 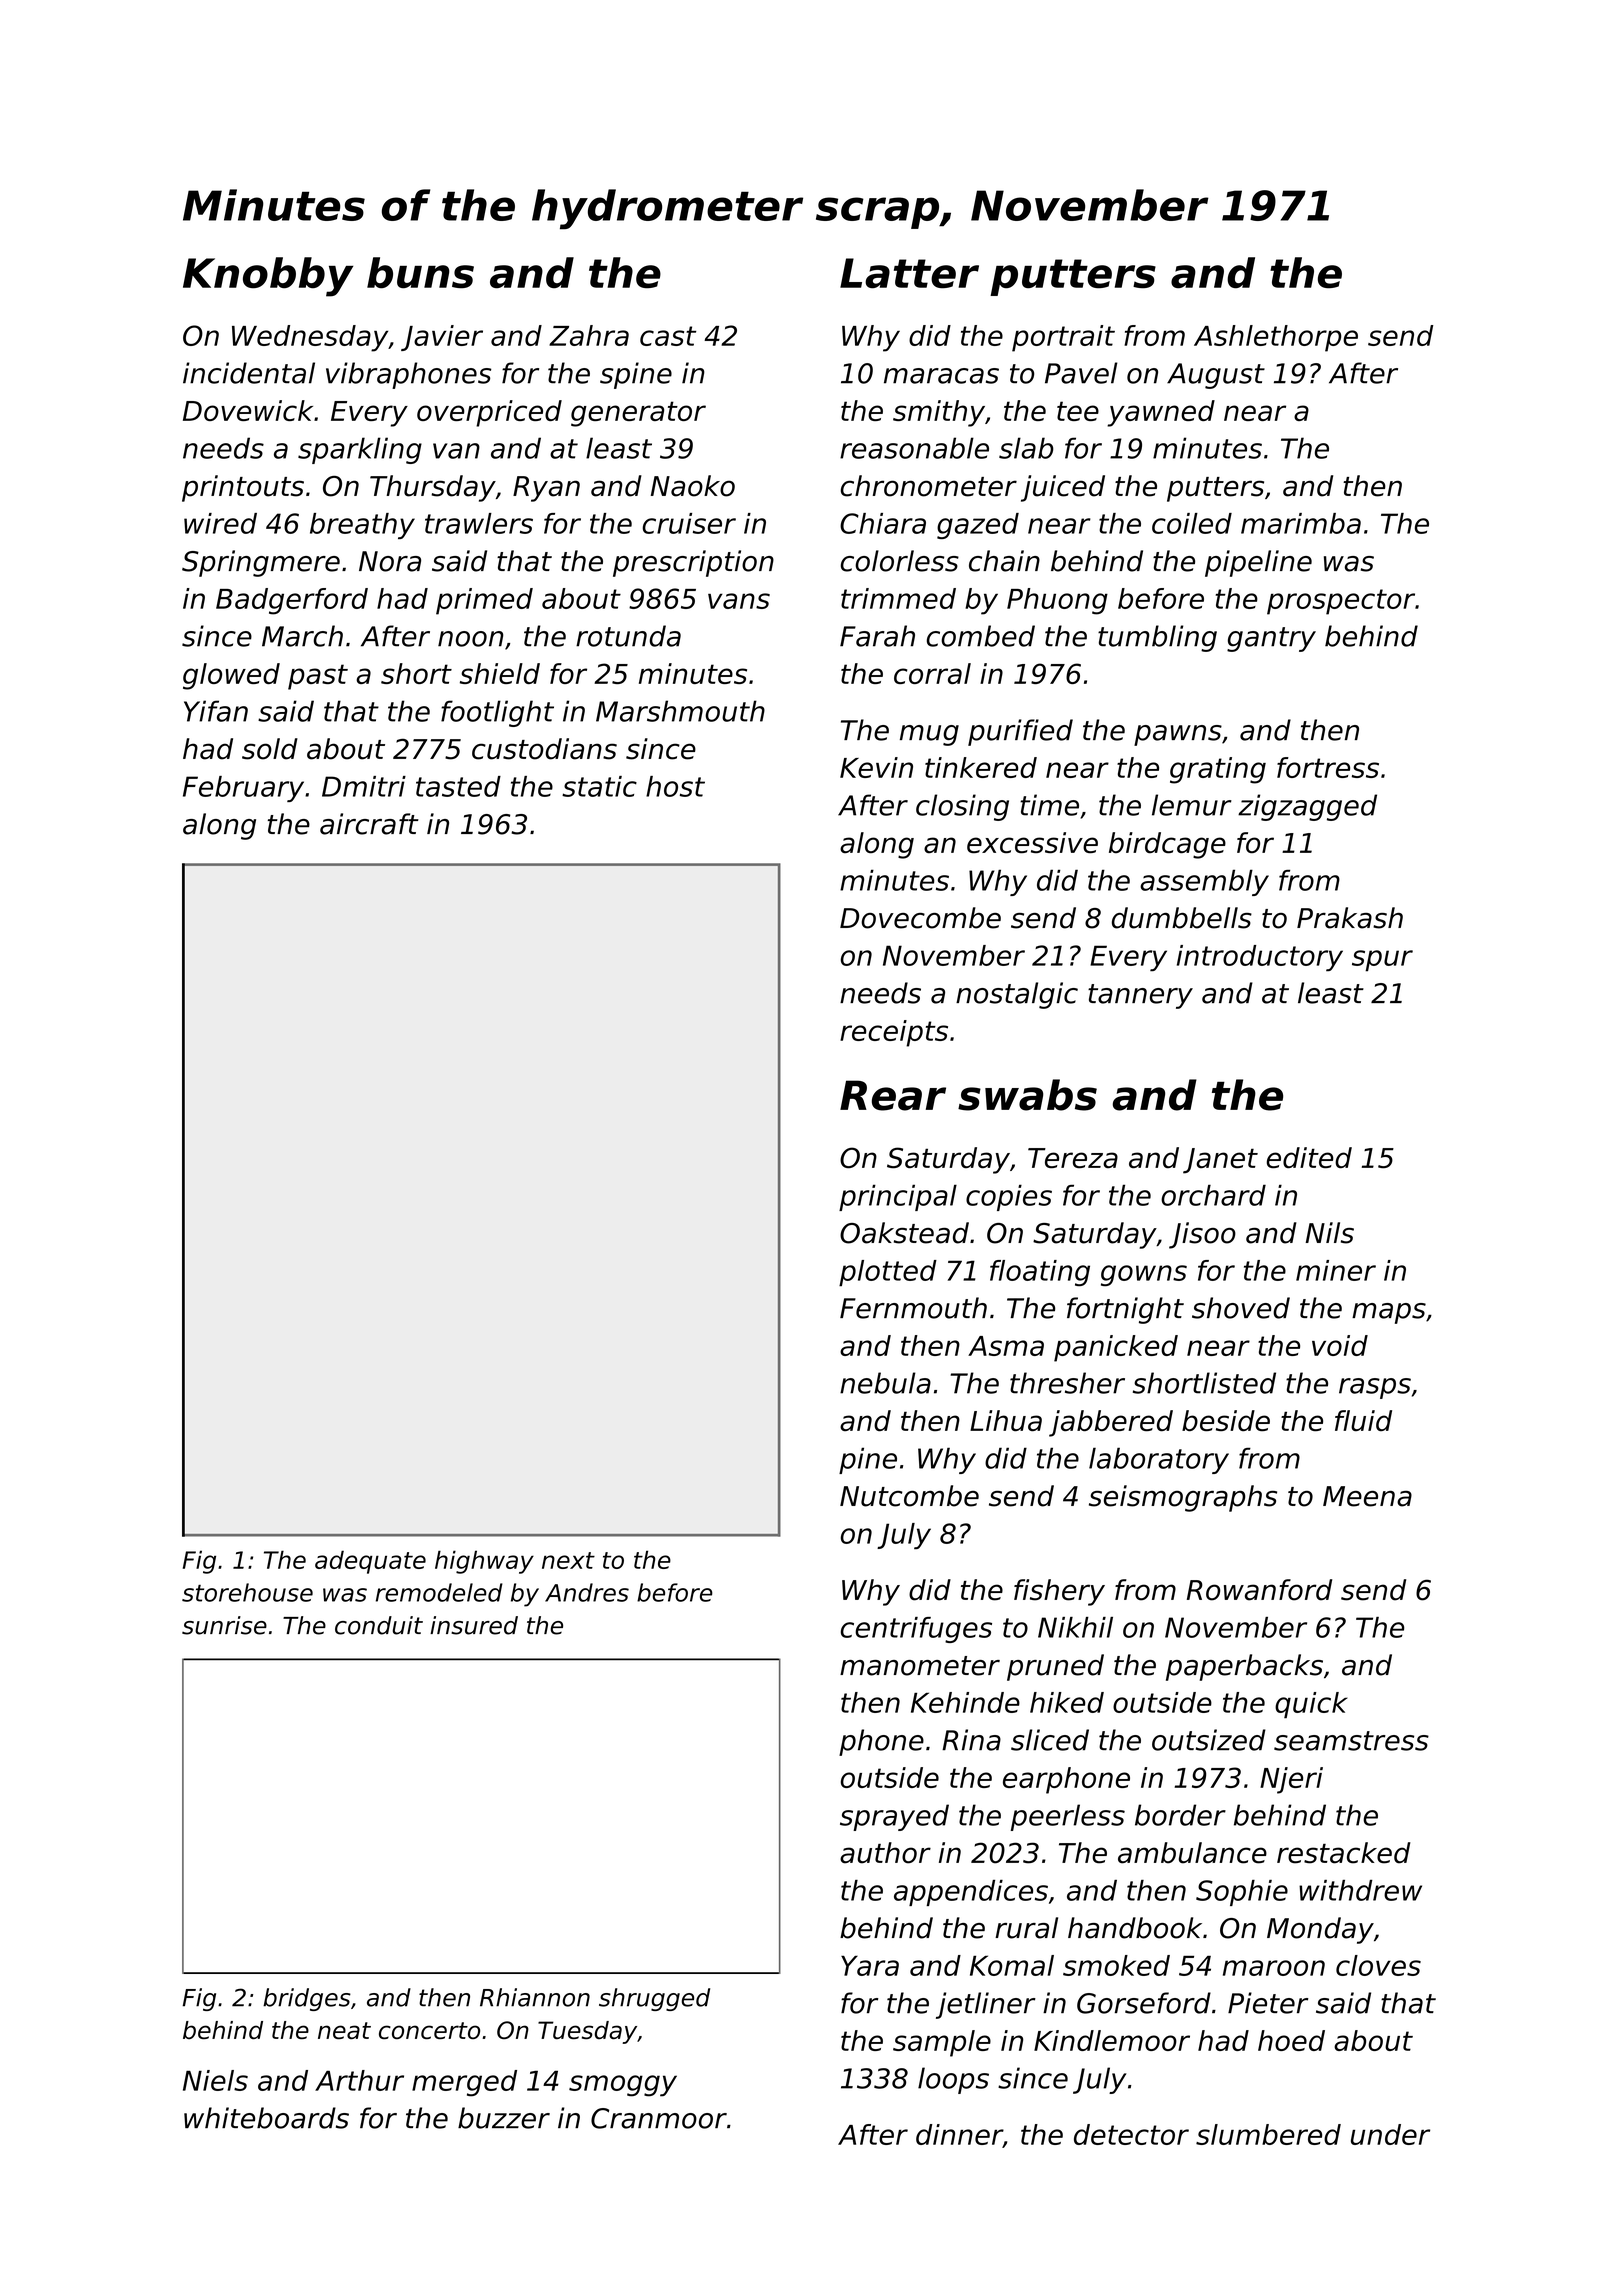 I want to click on Arthur, so click(x=359, y=2080).
